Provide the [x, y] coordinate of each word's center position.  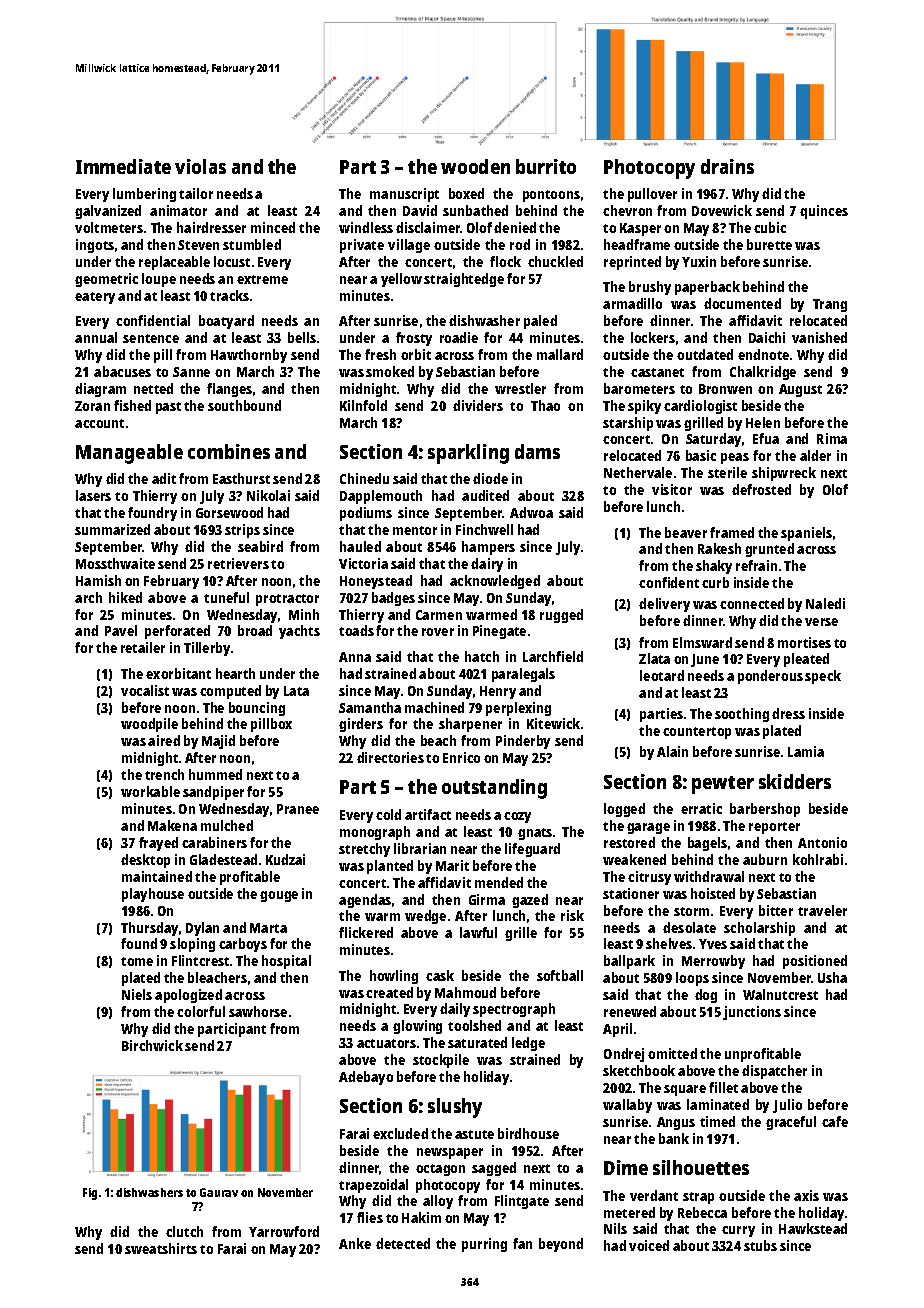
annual [96, 337]
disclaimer [428, 227]
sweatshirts [161, 1248]
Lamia [806, 751]
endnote [763, 354]
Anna [355, 657]
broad [255, 630]
